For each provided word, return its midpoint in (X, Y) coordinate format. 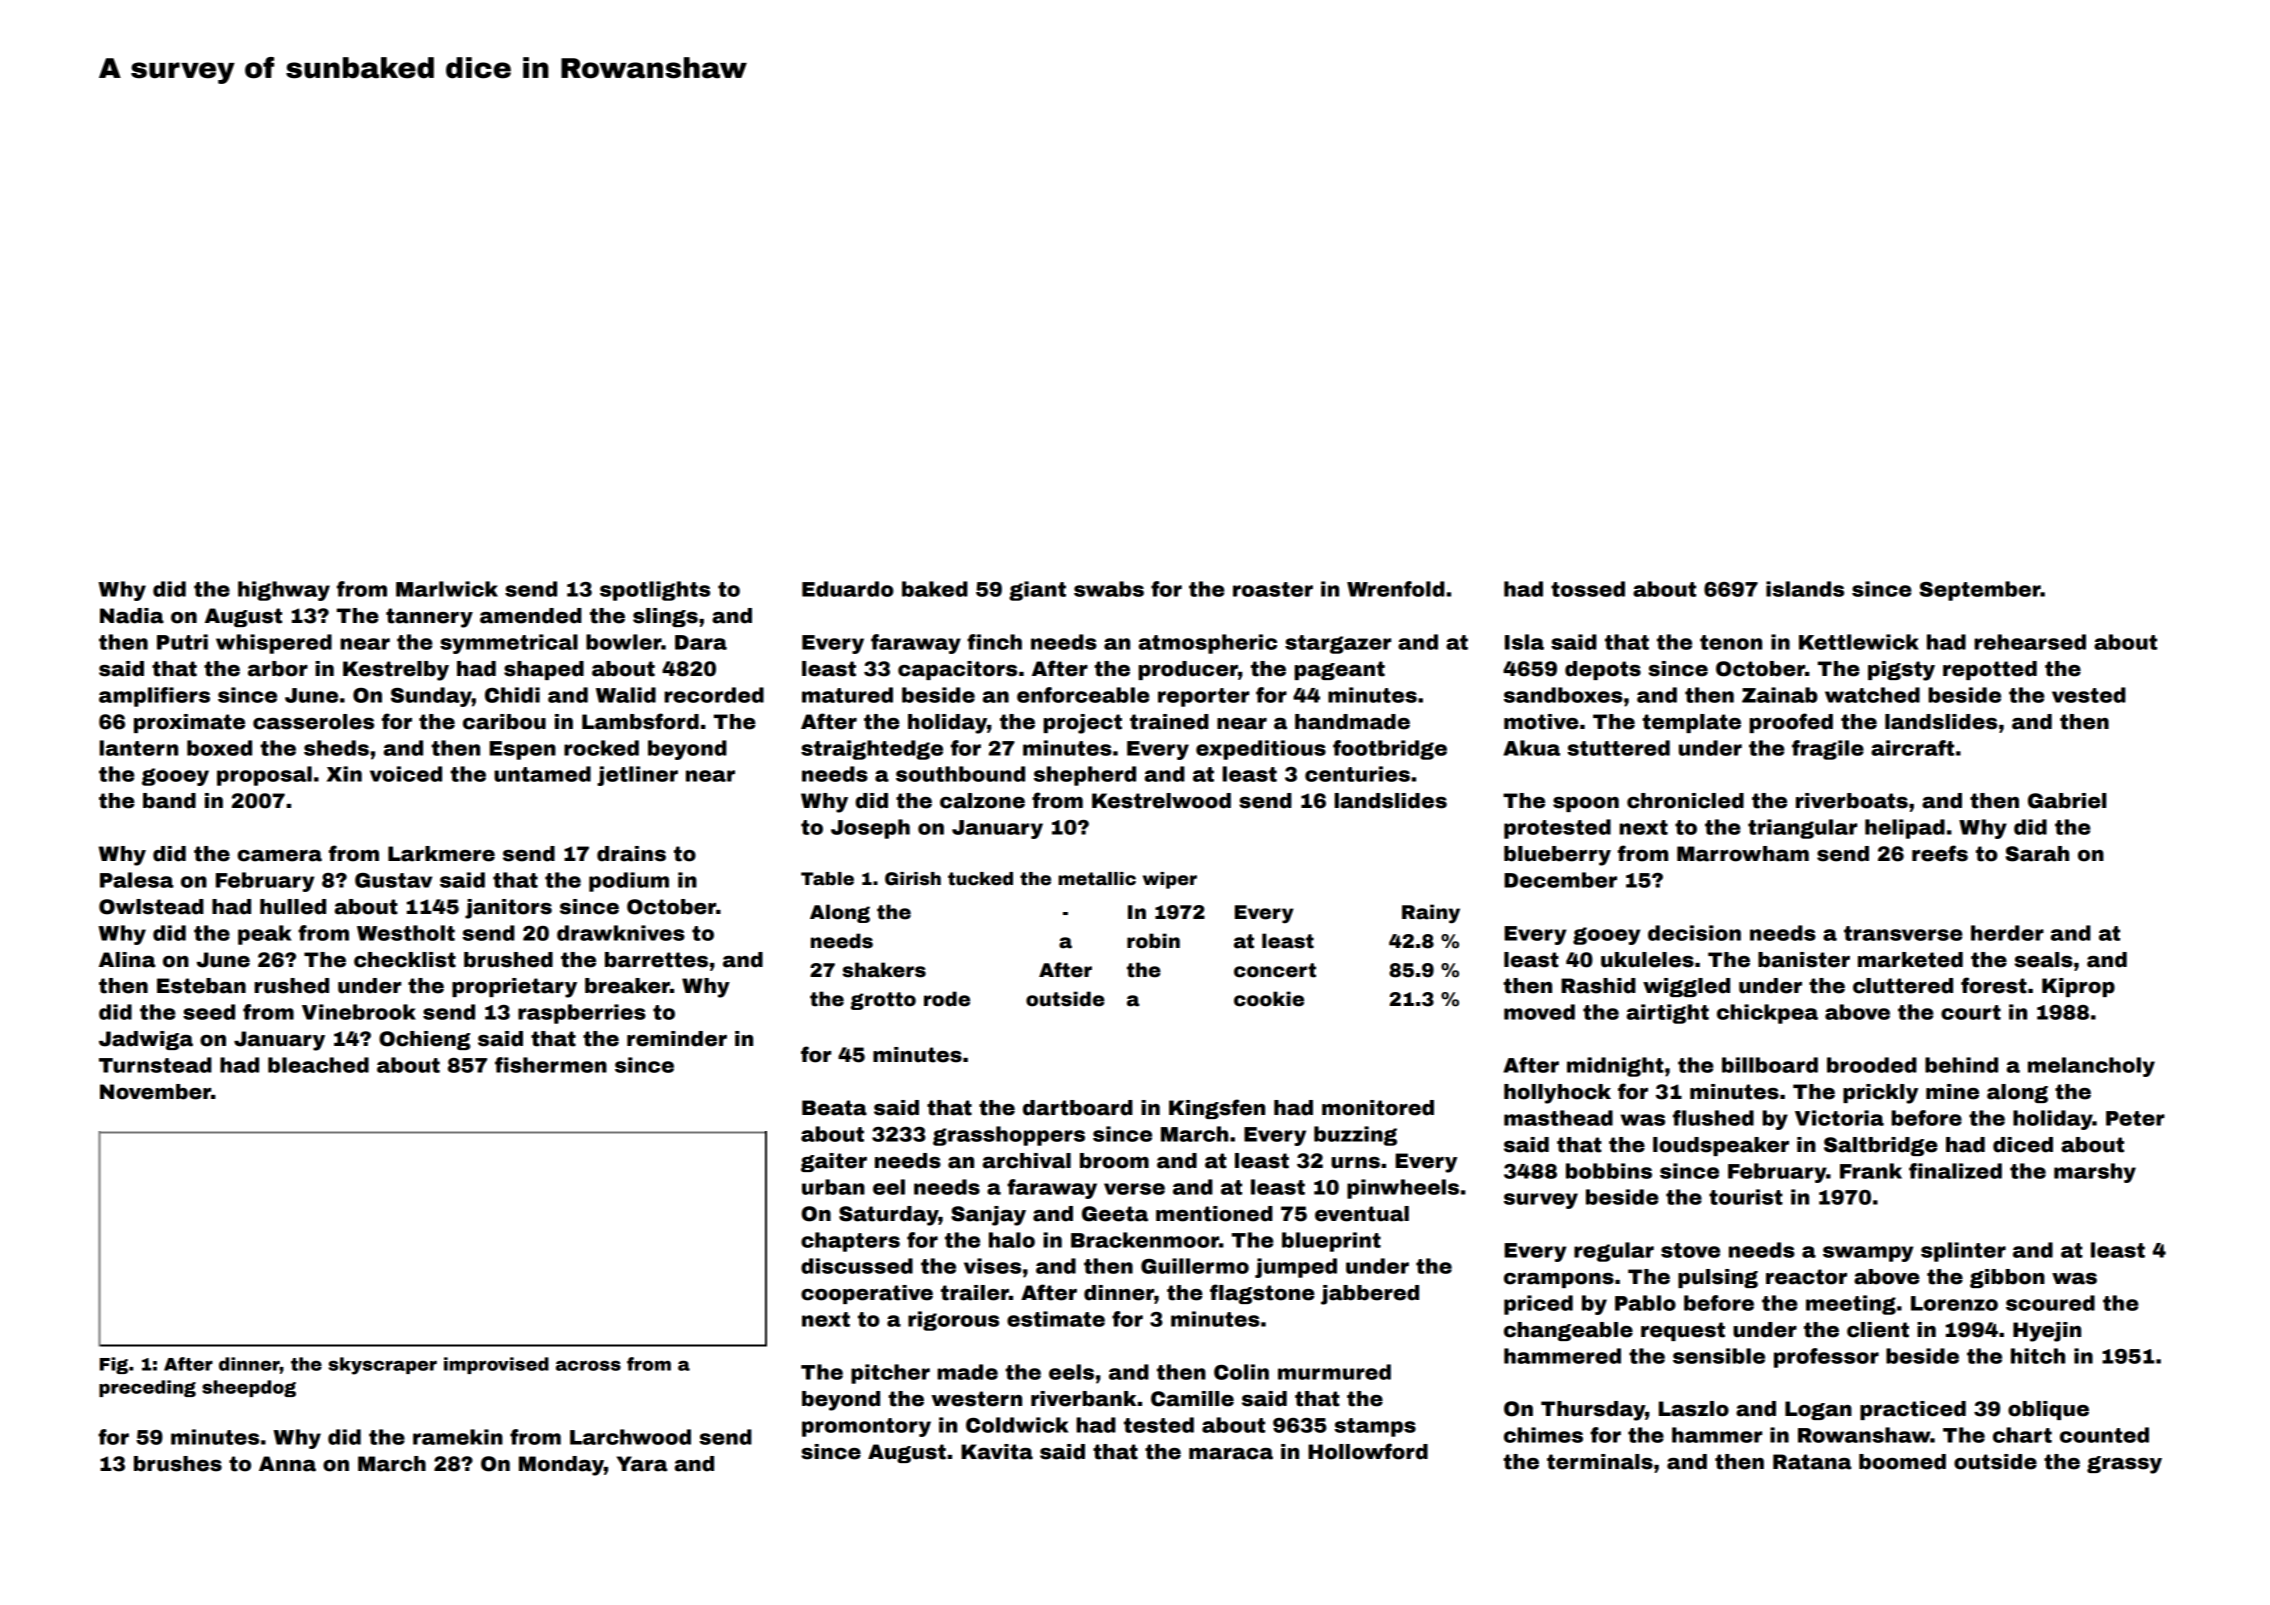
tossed (1588, 589)
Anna (287, 1464)
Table (827, 879)
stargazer (1338, 644)
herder (2007, 933)
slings (665, 617)
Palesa (136, 880)
